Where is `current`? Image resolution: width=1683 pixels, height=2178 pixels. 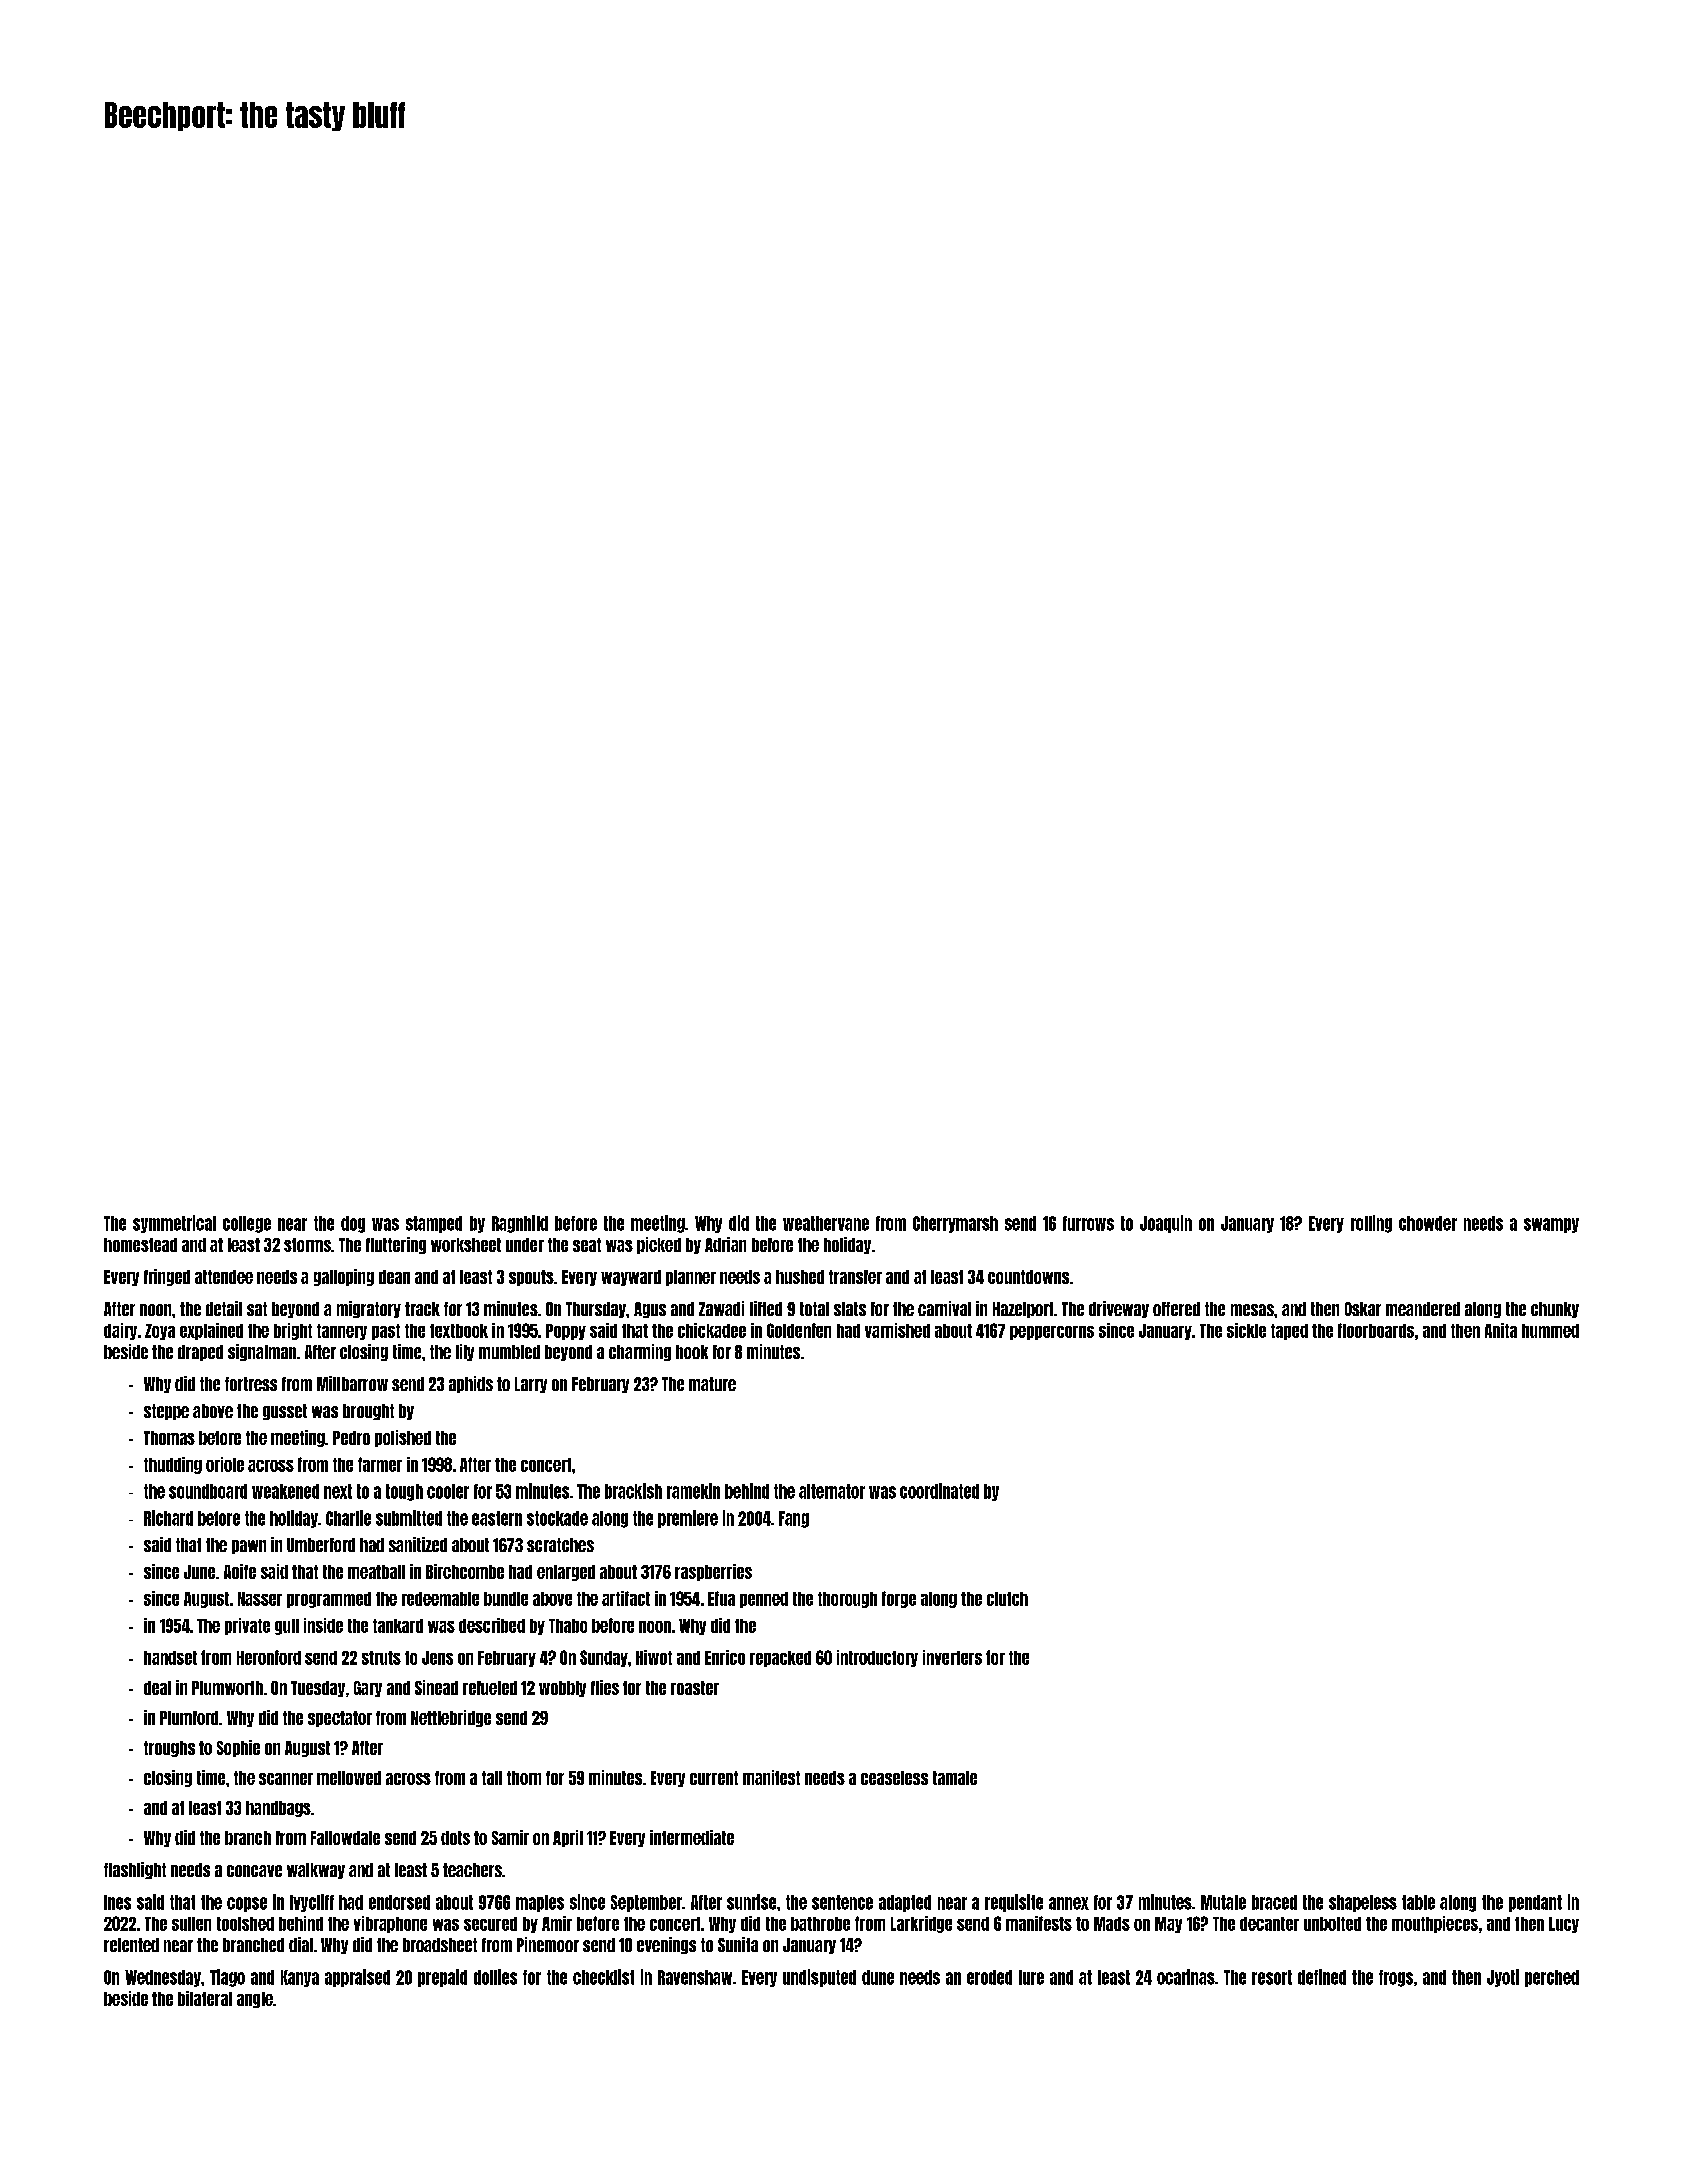 current is located at coordinates (714, 1778).
